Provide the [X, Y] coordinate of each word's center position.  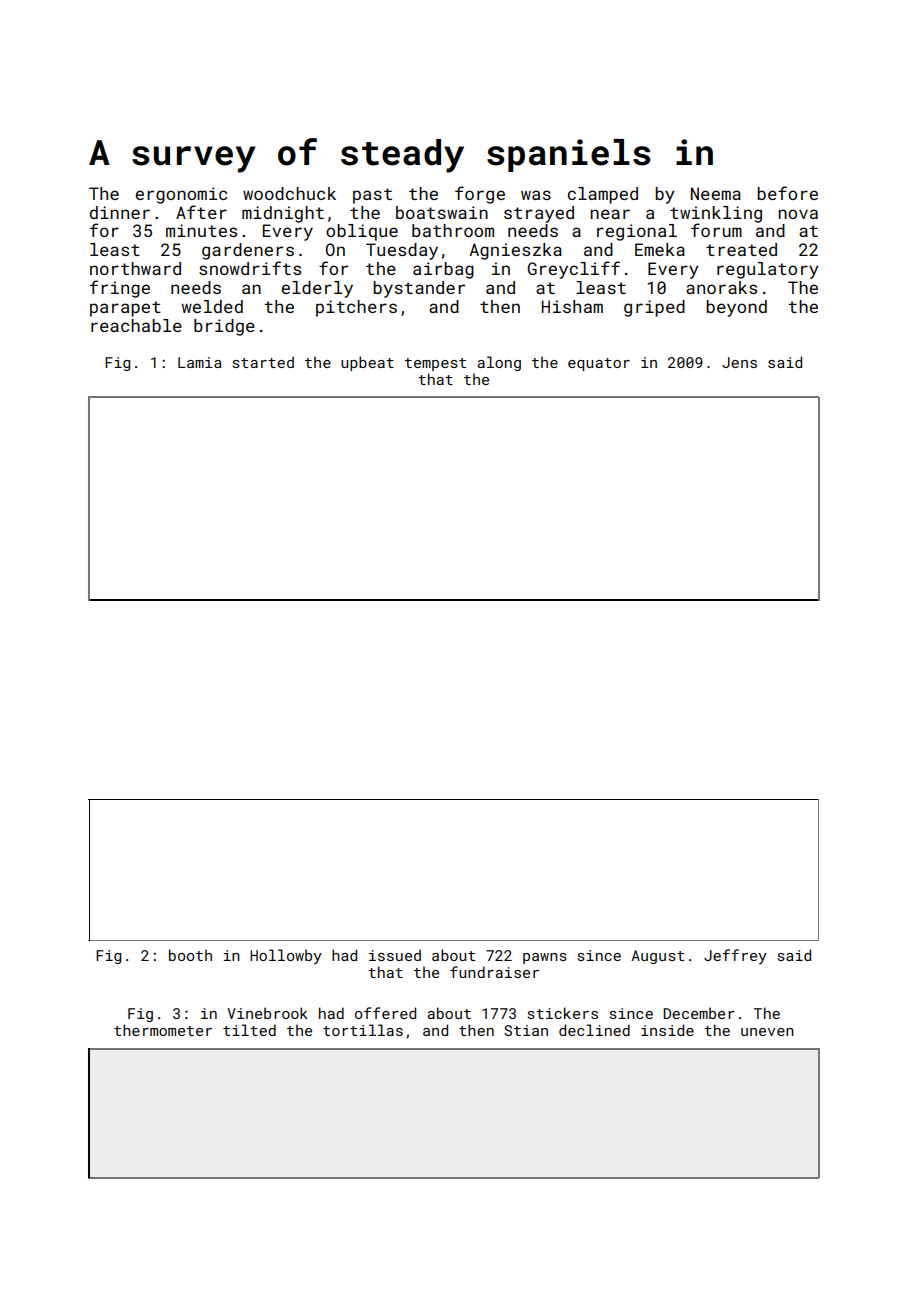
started [263, 362]
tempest [435, 364]
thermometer [163, 1030]
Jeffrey [735, 956]
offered [385, 1013]
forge [480, 195]
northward [135, 268]
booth [190, 955]
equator [599, 364]
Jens [739, 362]
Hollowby [286, 956]
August [657, 957]
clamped [603, 195]
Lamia [200, 362]
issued [395, 955]
